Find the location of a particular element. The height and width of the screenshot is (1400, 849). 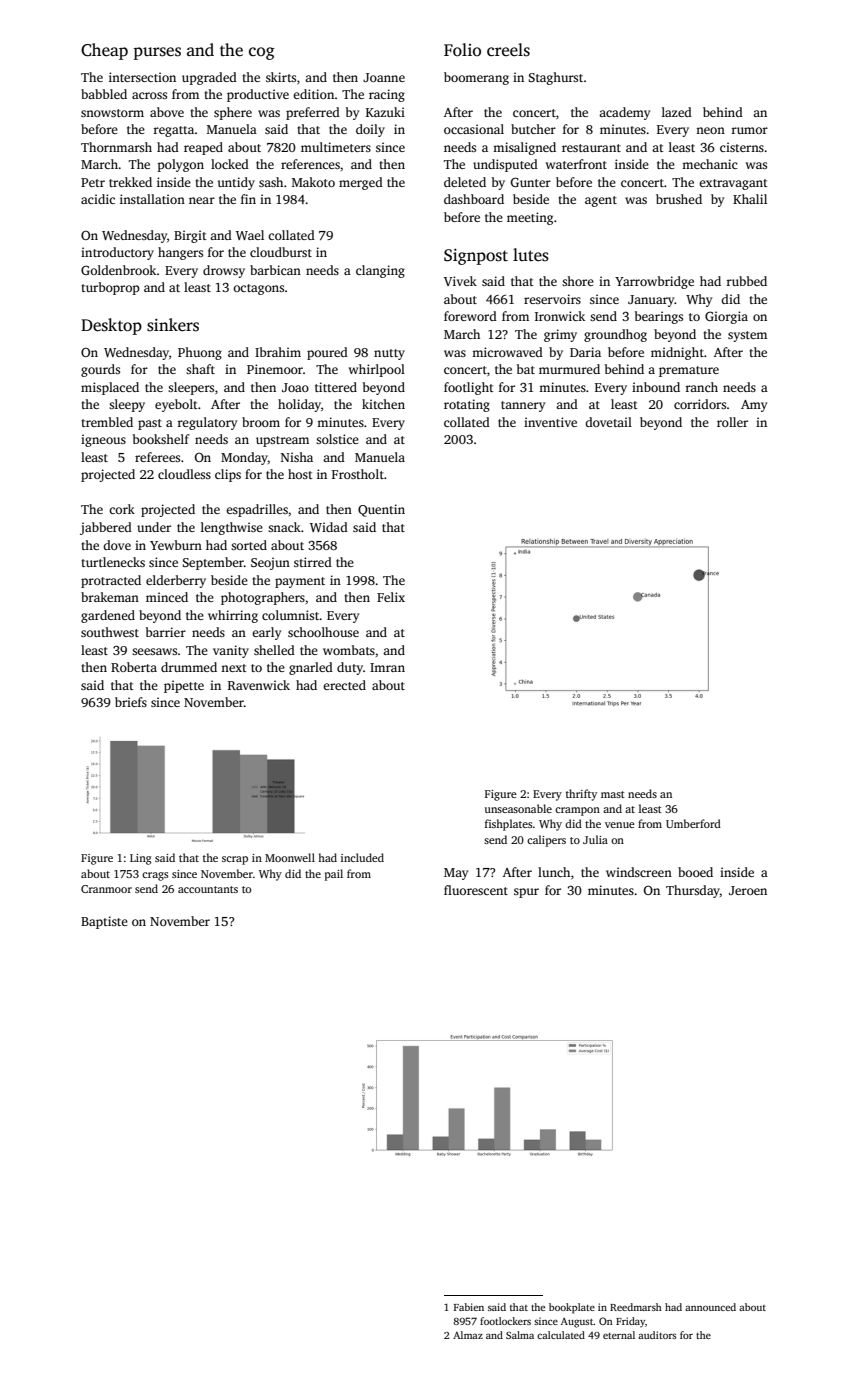

footlockers is located at coordinates (505, 1321).
